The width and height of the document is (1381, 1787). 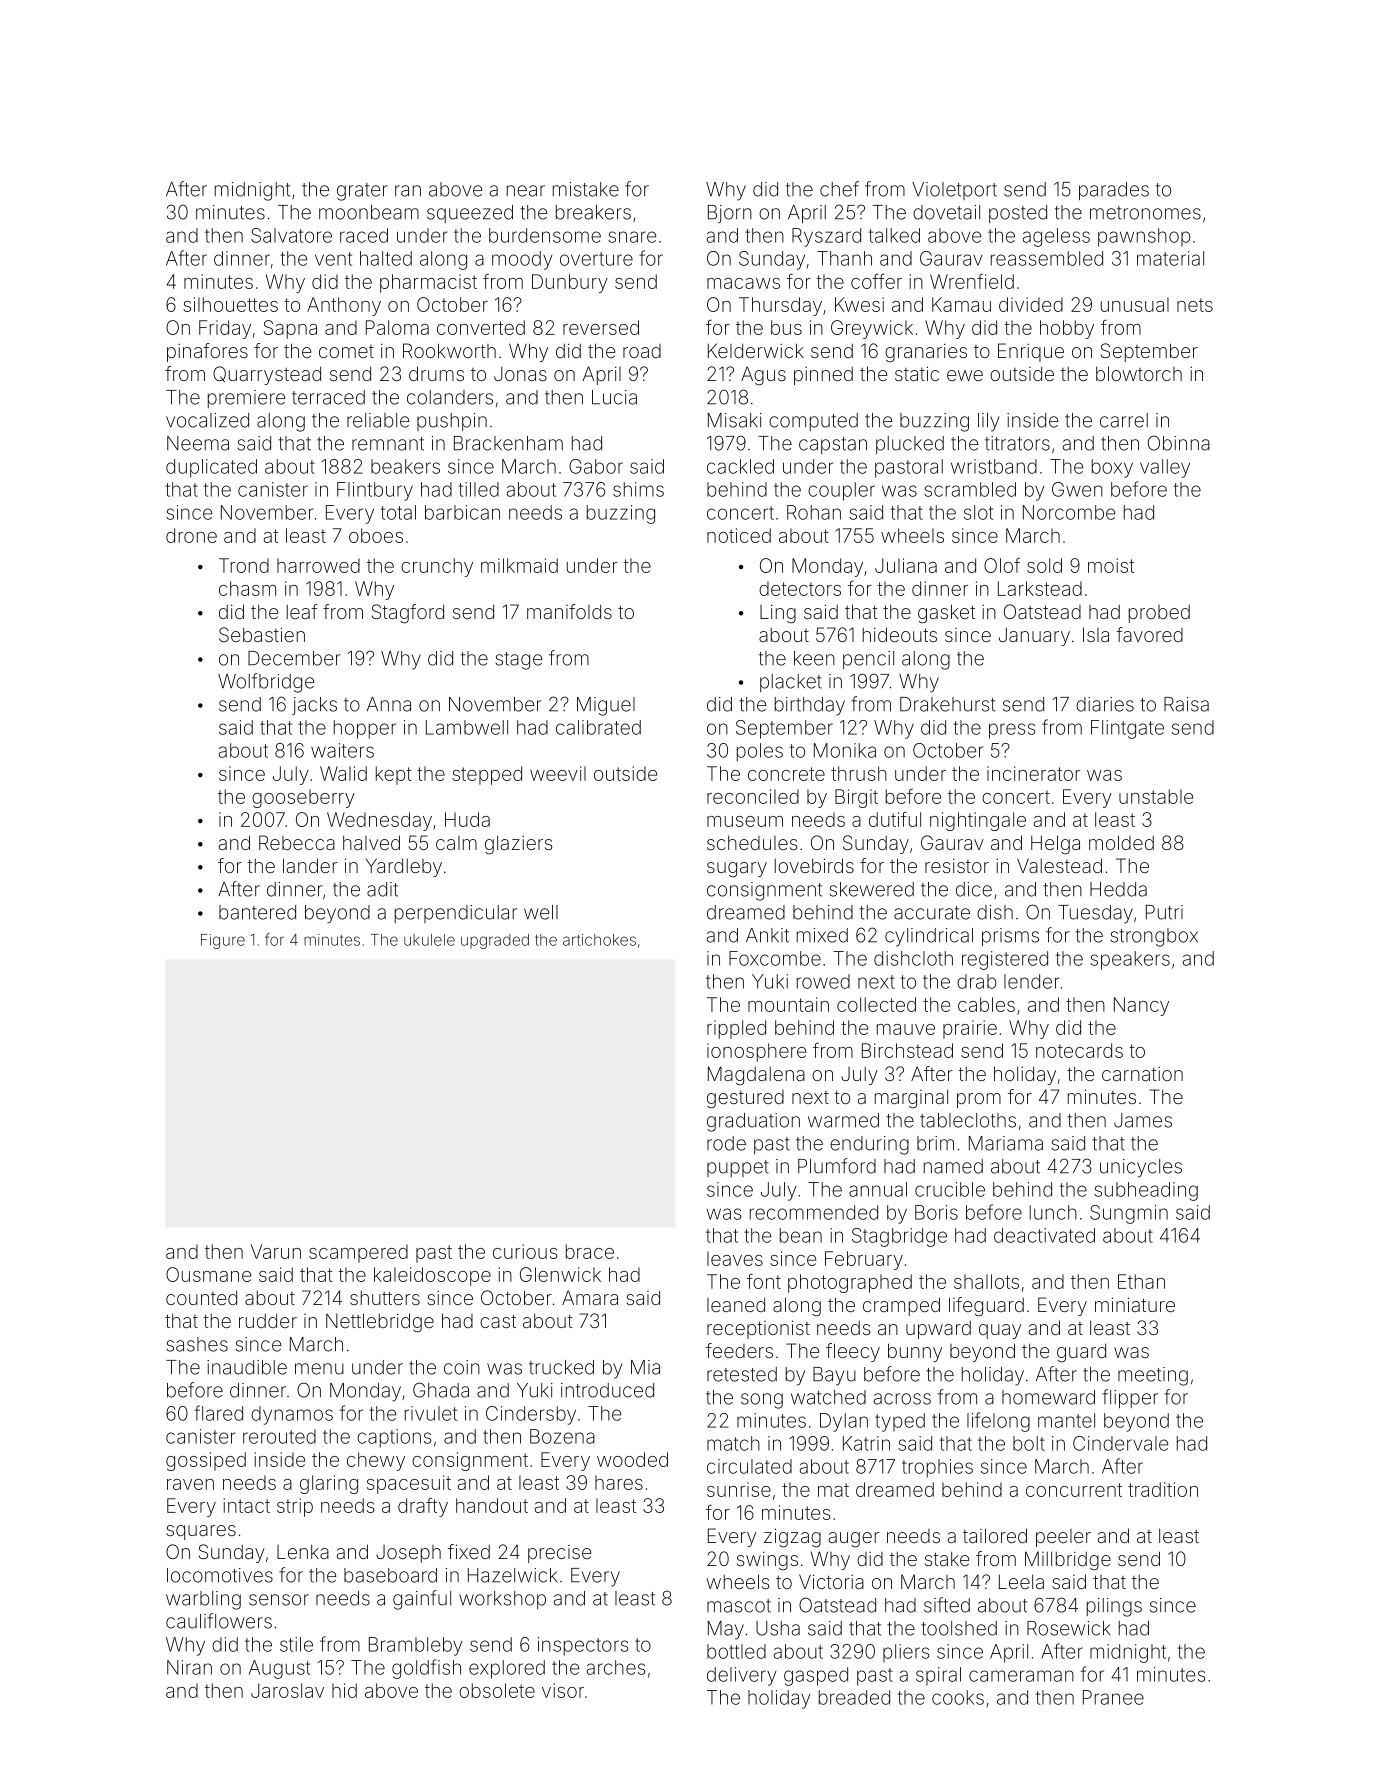 What do you see at coordinates (1112, 468) in the document?
I see `boxy` at bounding box center [1112, 468].
